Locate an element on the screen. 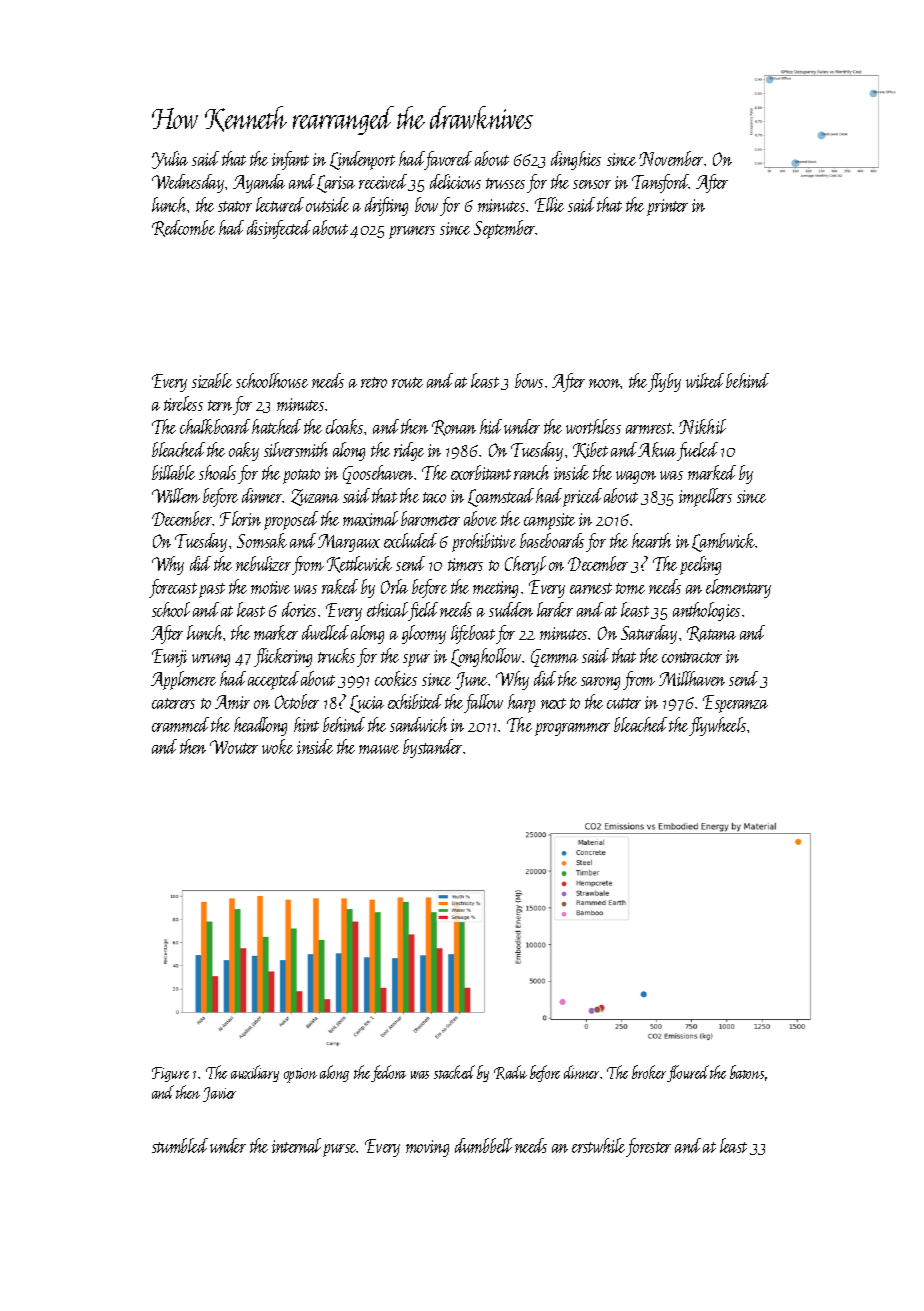 The width and height of the screenshot is (924, 1311). woke is located at coordinates (277, 746).
